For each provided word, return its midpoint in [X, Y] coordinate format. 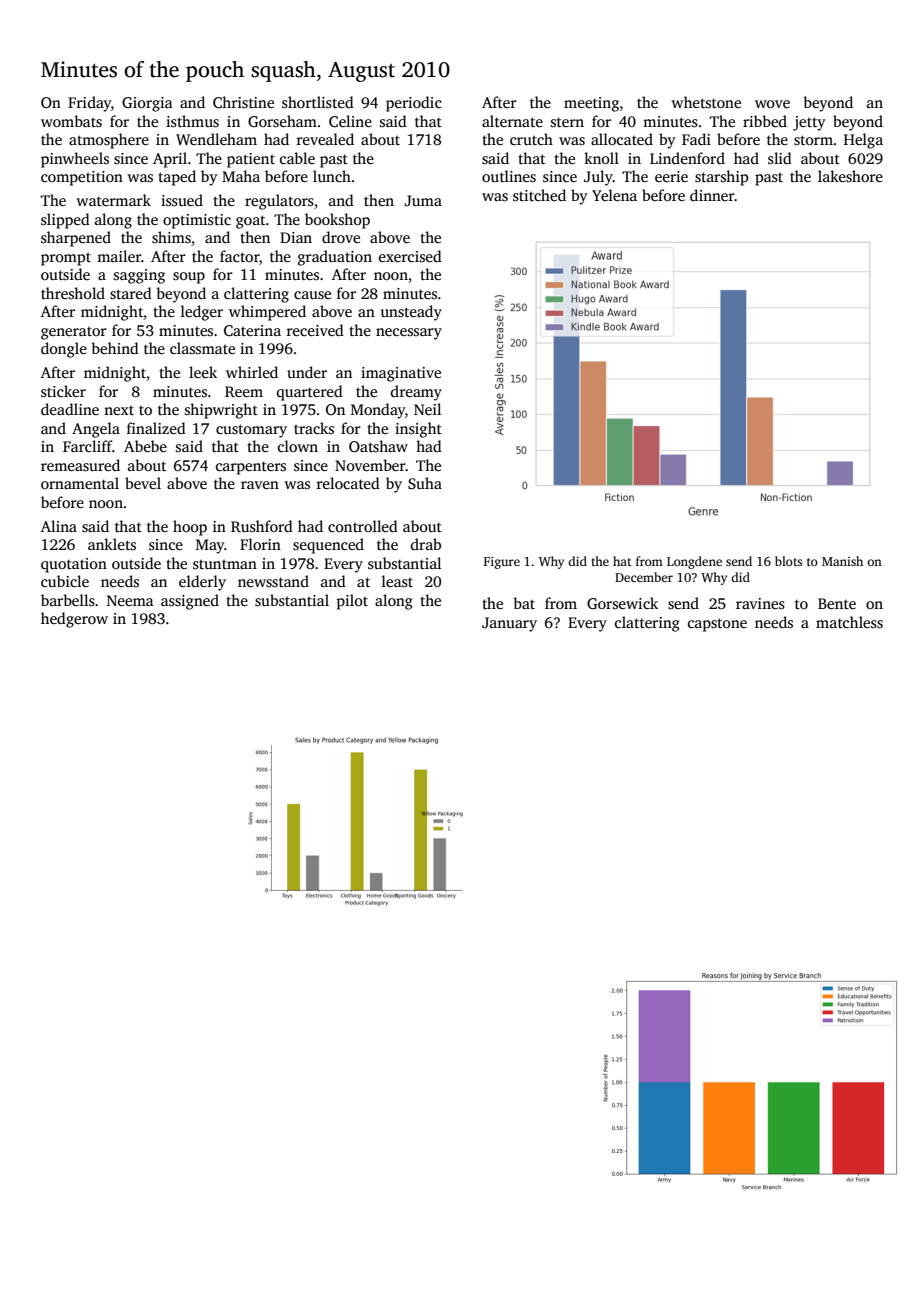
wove [772, 104]
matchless [849, 622]
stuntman [225, 564]
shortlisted [318, 102]
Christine [243, 102]
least [397, 581]
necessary [409, 334]
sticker [63, 391]
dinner [712, 195]
